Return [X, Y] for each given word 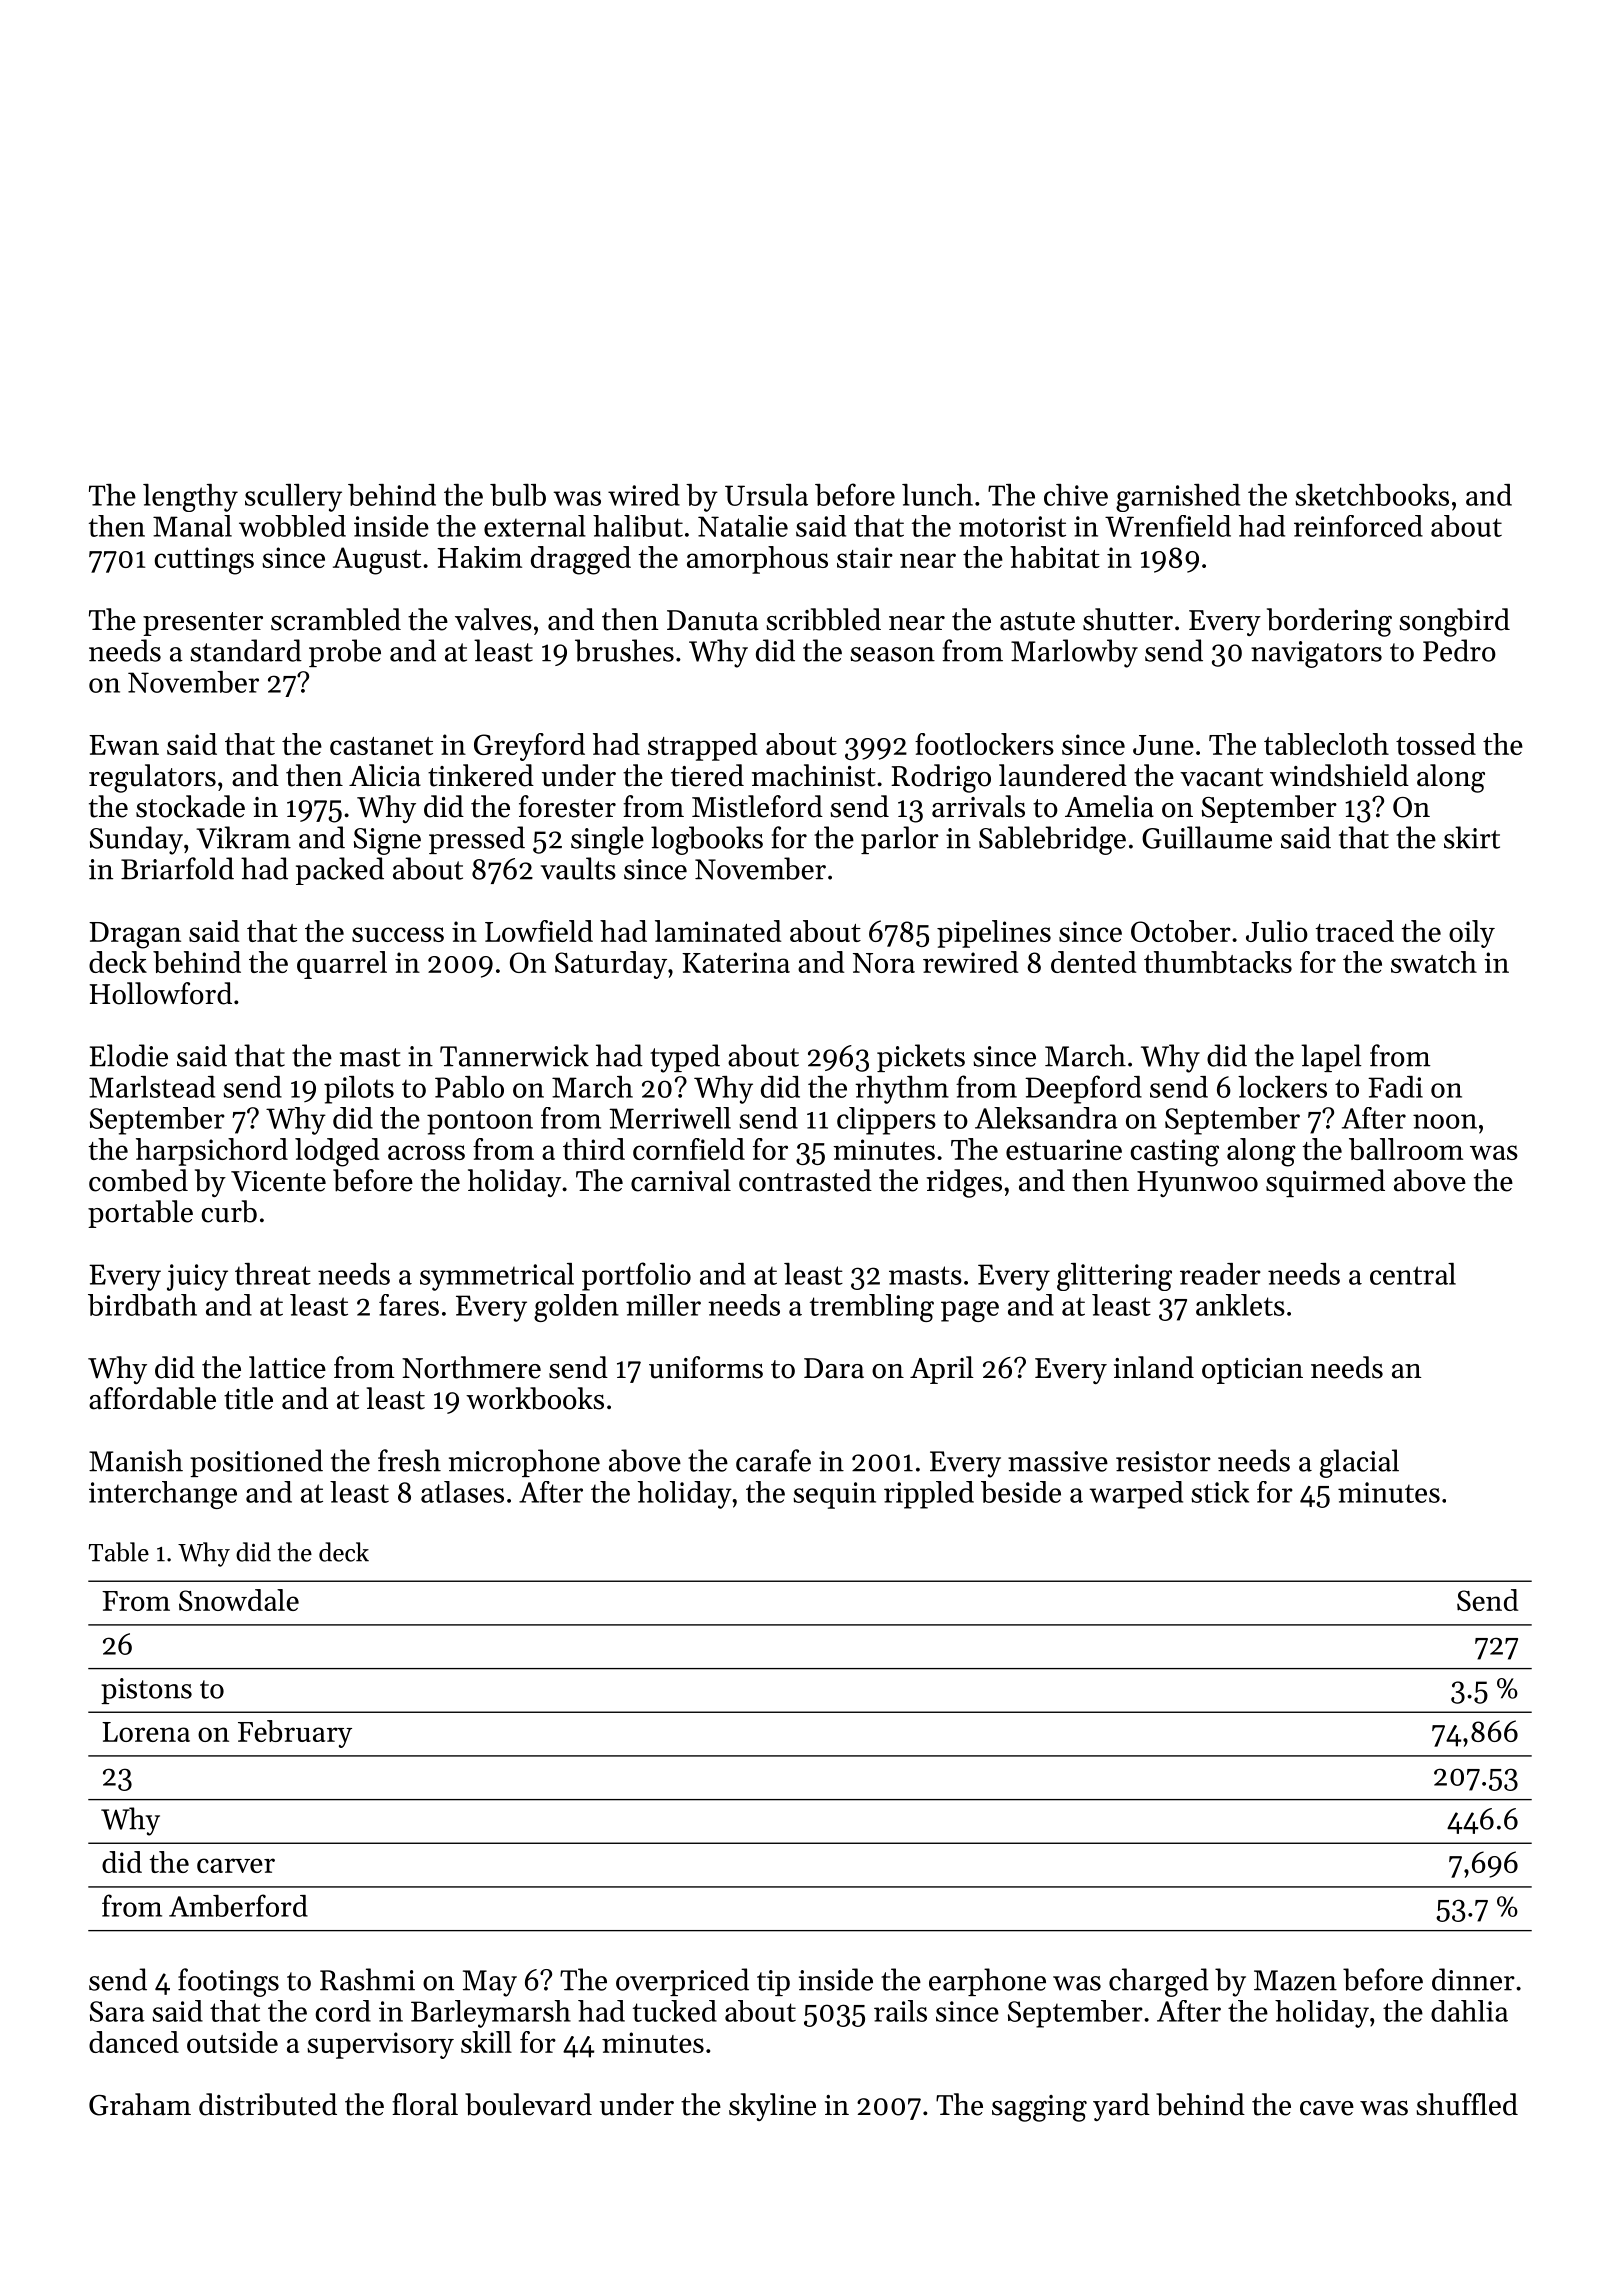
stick [1220, 1492]
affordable [152, 1398]
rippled [929, 1495]
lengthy [190, 498]
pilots [359, 1090]
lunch [937, 495]
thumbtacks [1218, 962]
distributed [268, 2104]
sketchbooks [1372, 495]
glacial [1359, 1463]
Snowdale [239, 1600]
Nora [884, 963]
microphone [524, 1463]
